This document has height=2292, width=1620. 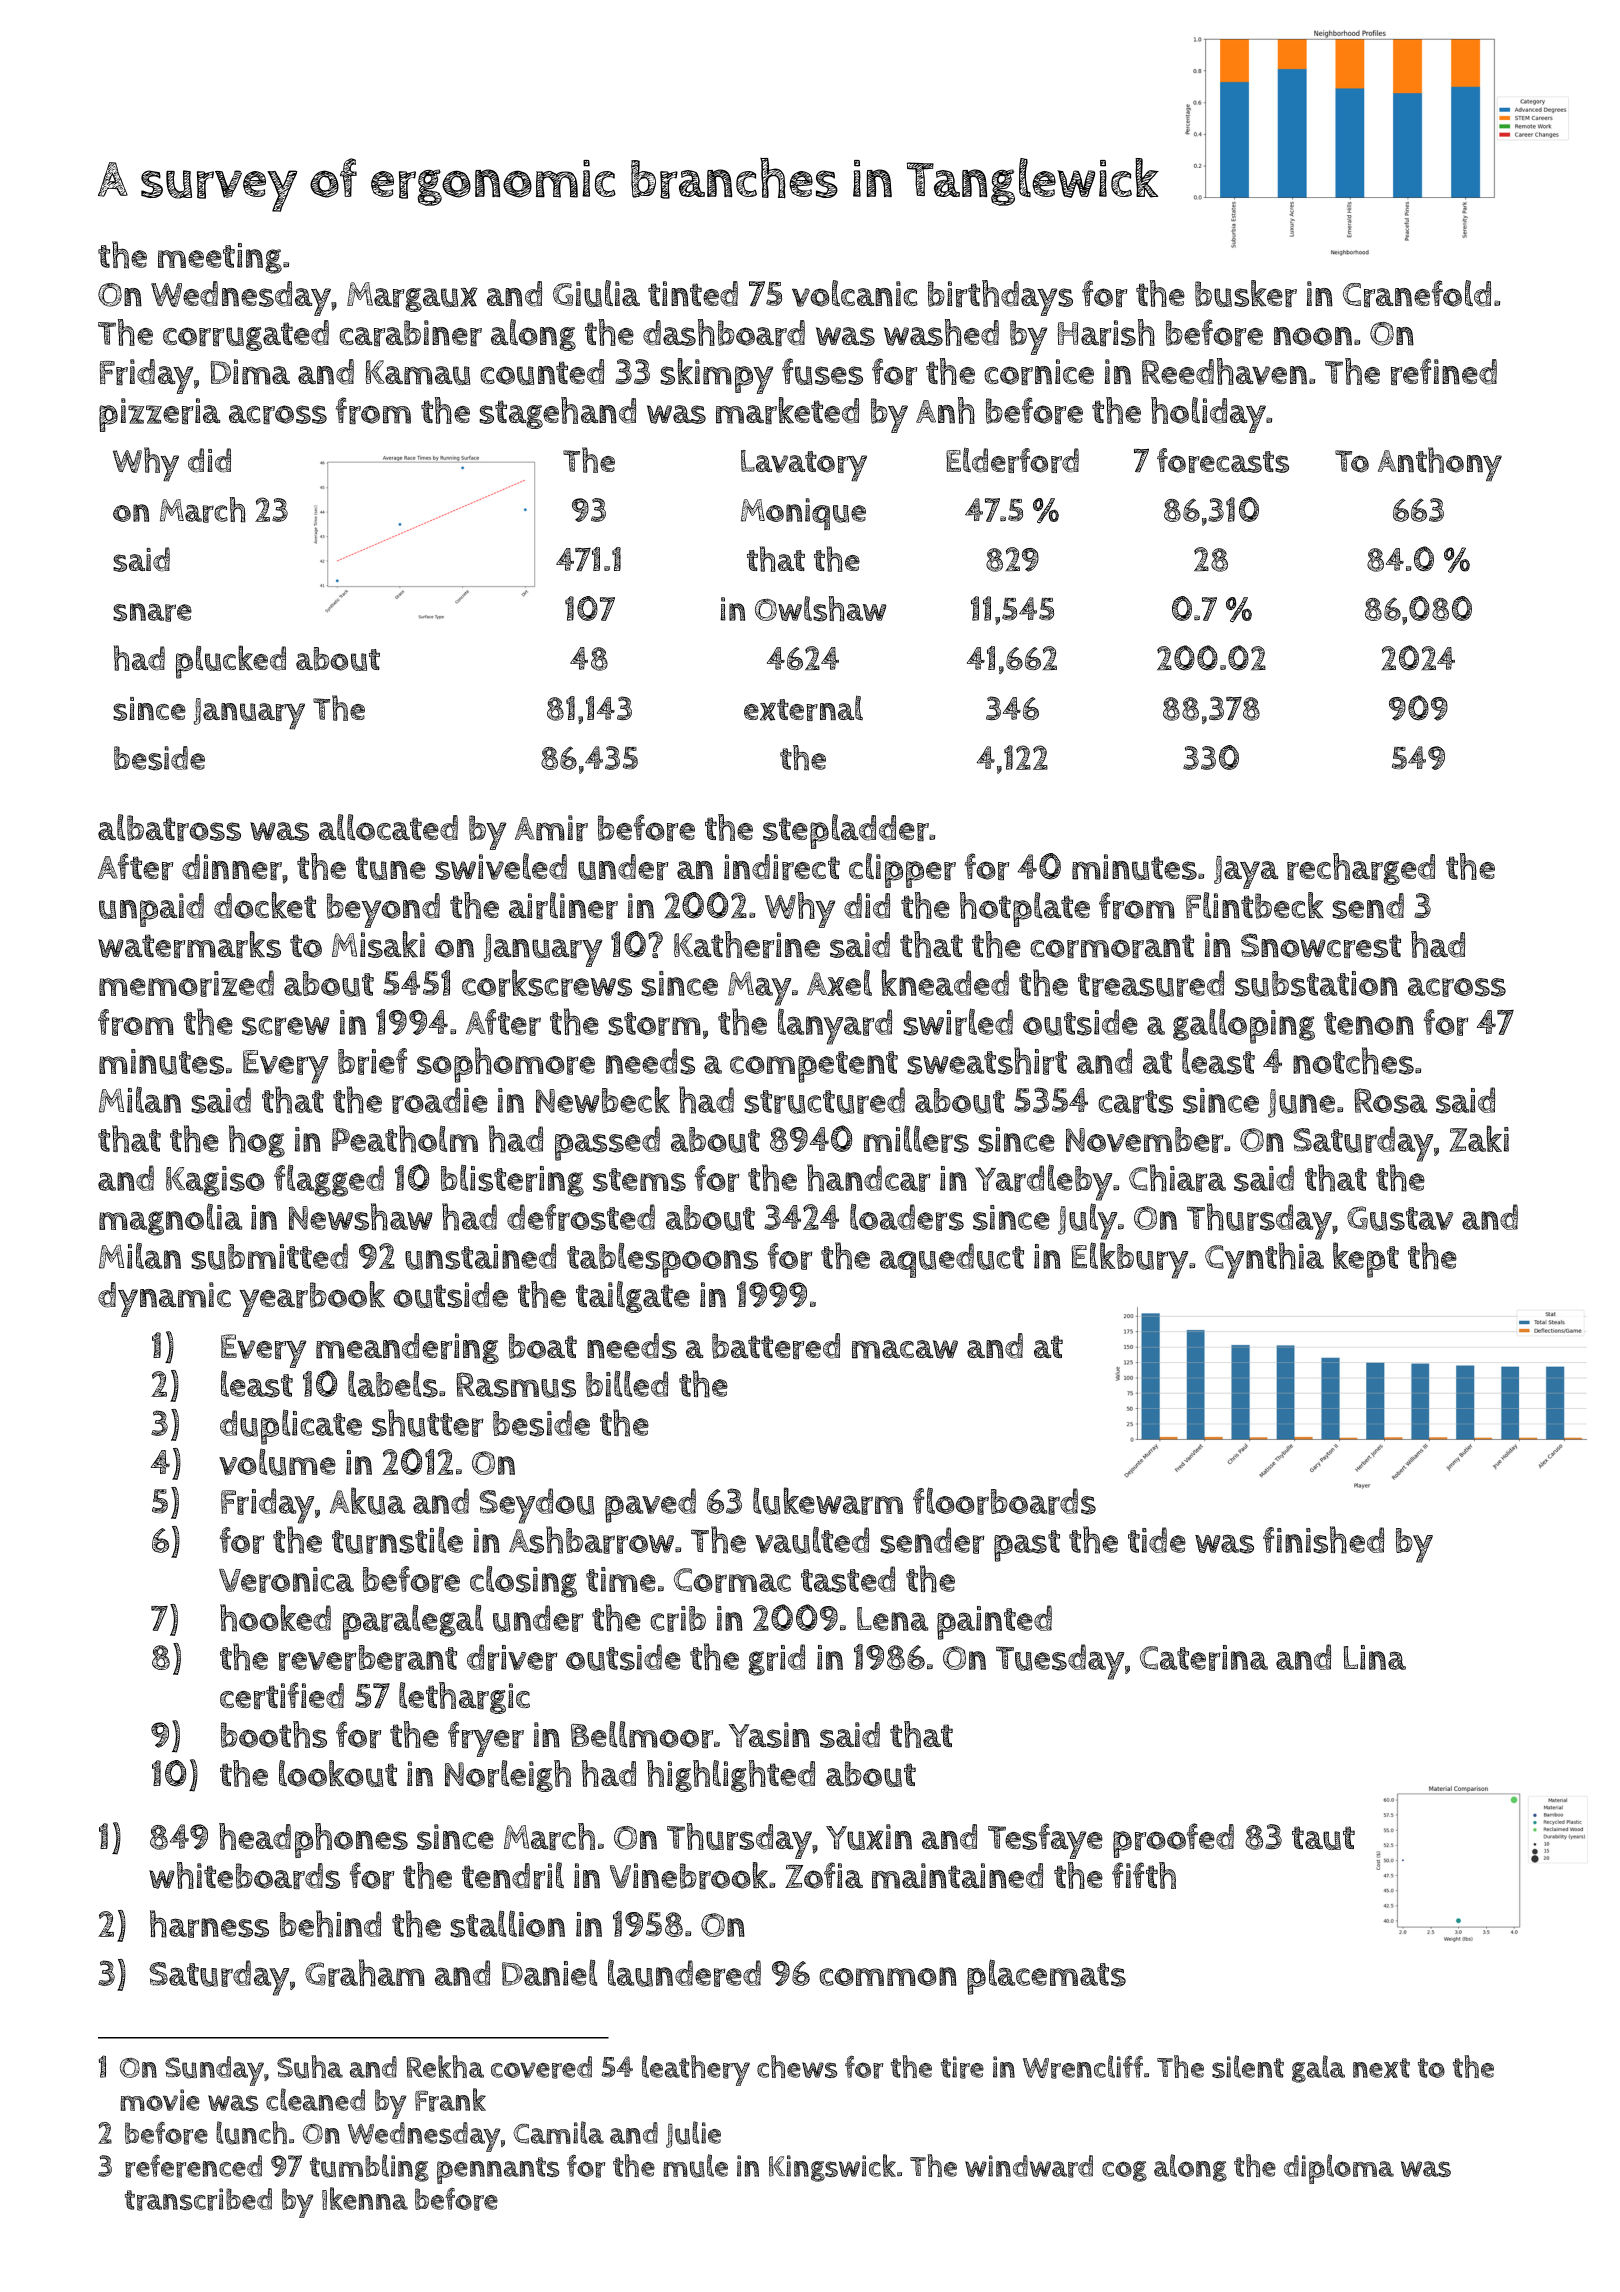 I want to click on forecasts, so click(x=1223, y=460).
